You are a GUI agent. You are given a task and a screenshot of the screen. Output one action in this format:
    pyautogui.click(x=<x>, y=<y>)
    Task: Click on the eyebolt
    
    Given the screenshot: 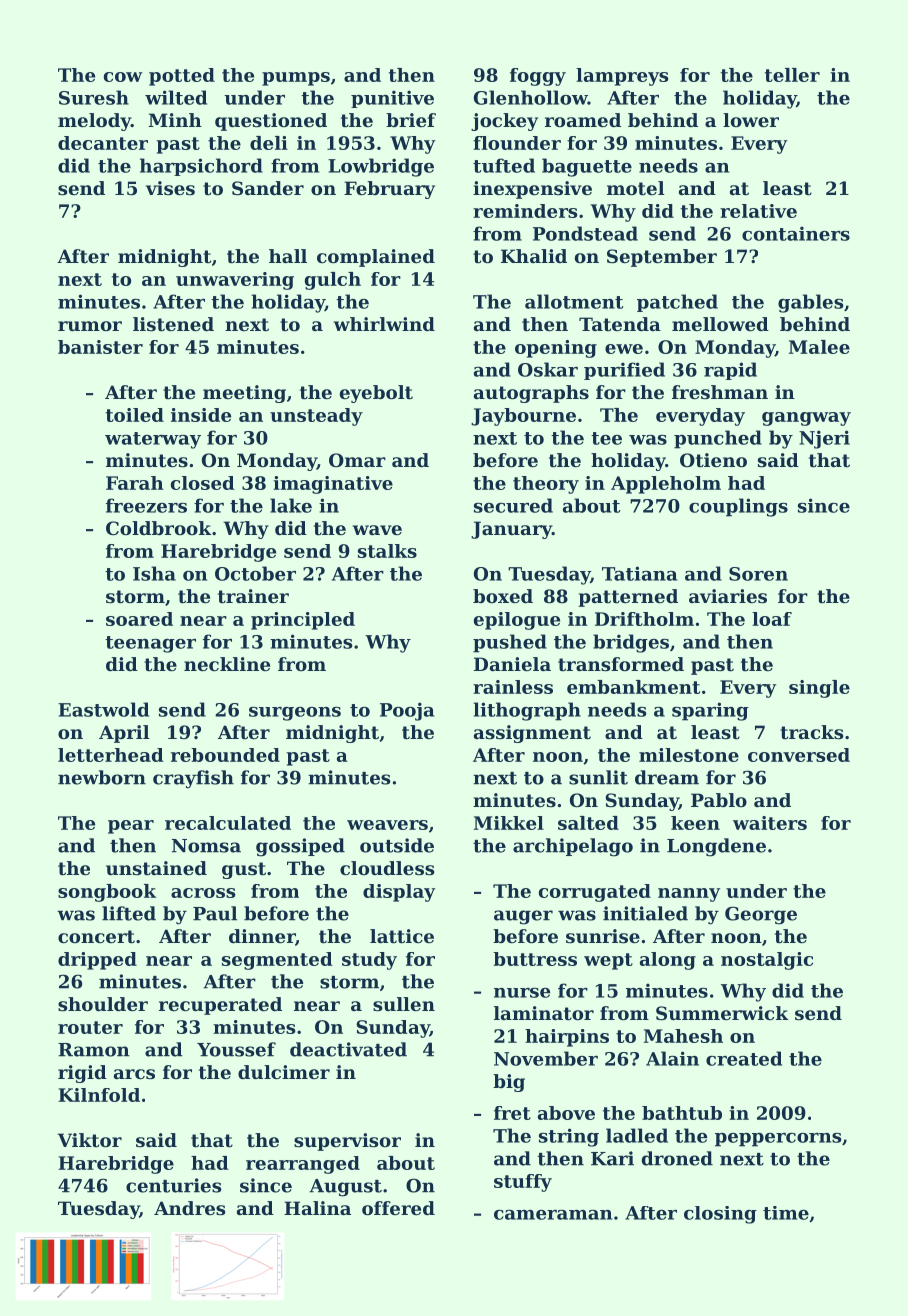 What is the action you would take?
    pyautogui.click(x=376, y=394)
